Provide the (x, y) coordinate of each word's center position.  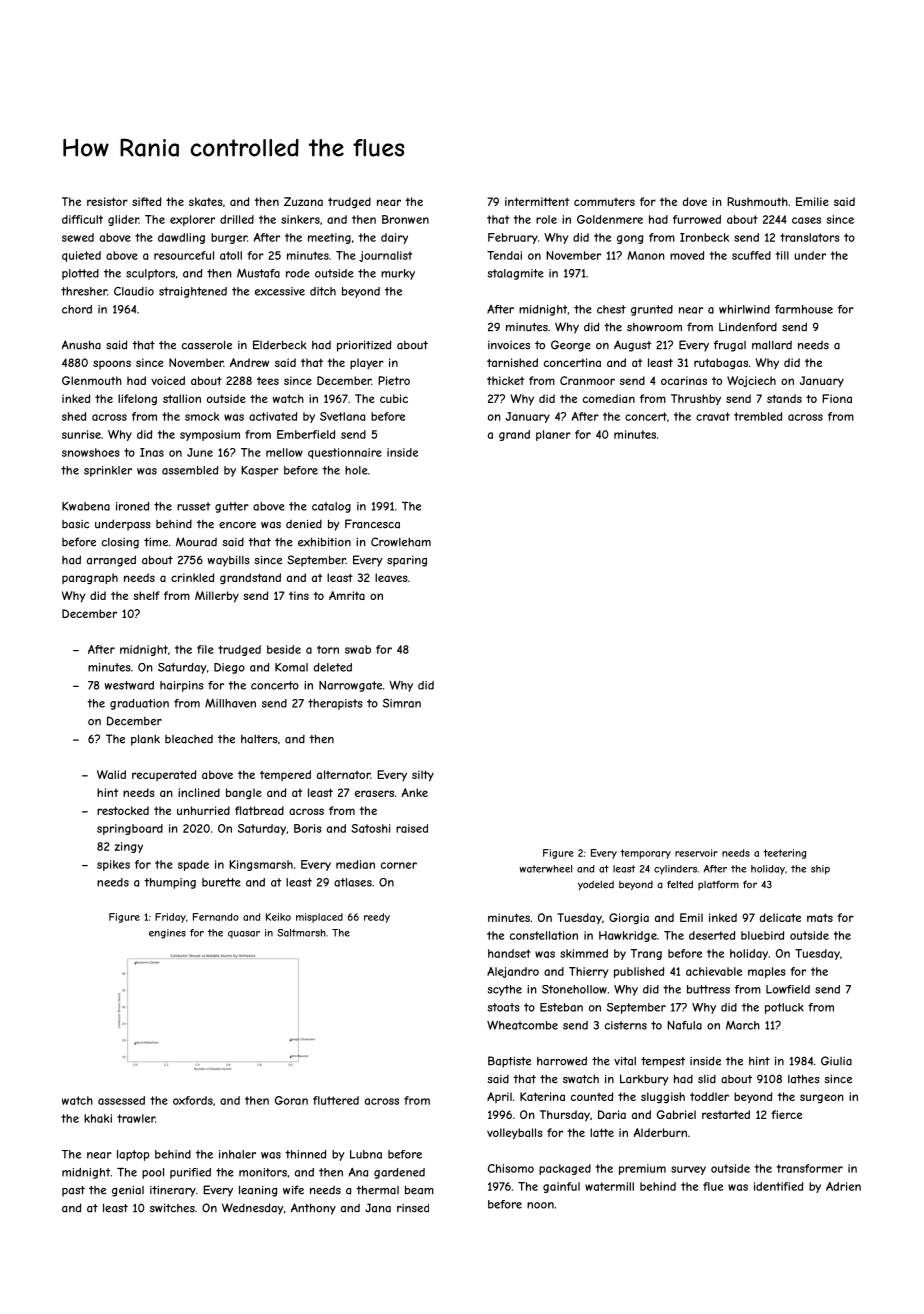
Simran (402, 703)
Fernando (216, 917)
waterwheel (545, 869)
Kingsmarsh (261, 865)
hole (356, 470)
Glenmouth (92, 380)
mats (820, 917)
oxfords (193, 1100)
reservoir (696, 853)
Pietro (394, 380)
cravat (713, 416)
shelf (146, 595)
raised (412, 828)
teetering (784, 854)
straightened (193, 292)
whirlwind (744, 309)
